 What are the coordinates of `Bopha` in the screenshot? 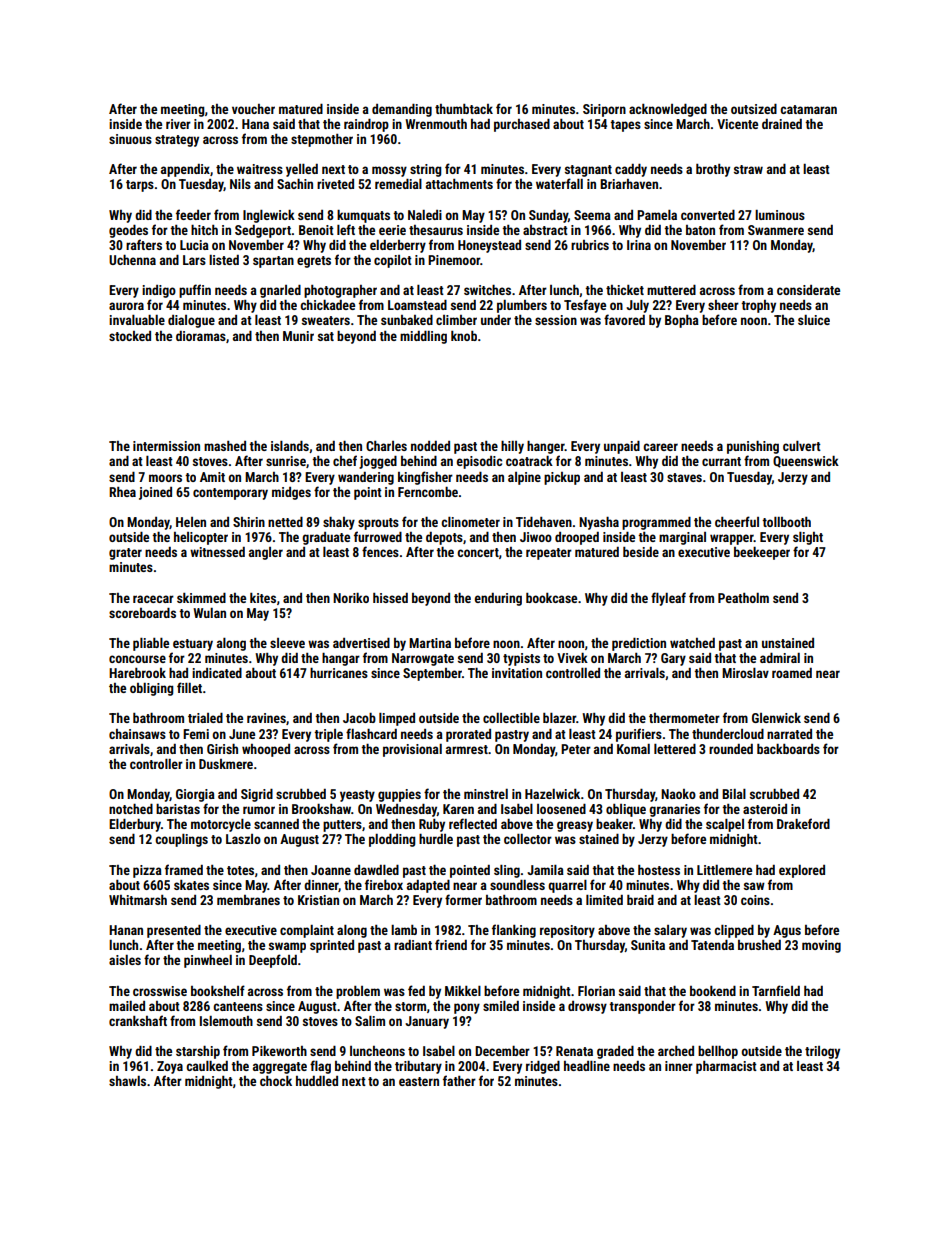 It's located at (682, 321).
